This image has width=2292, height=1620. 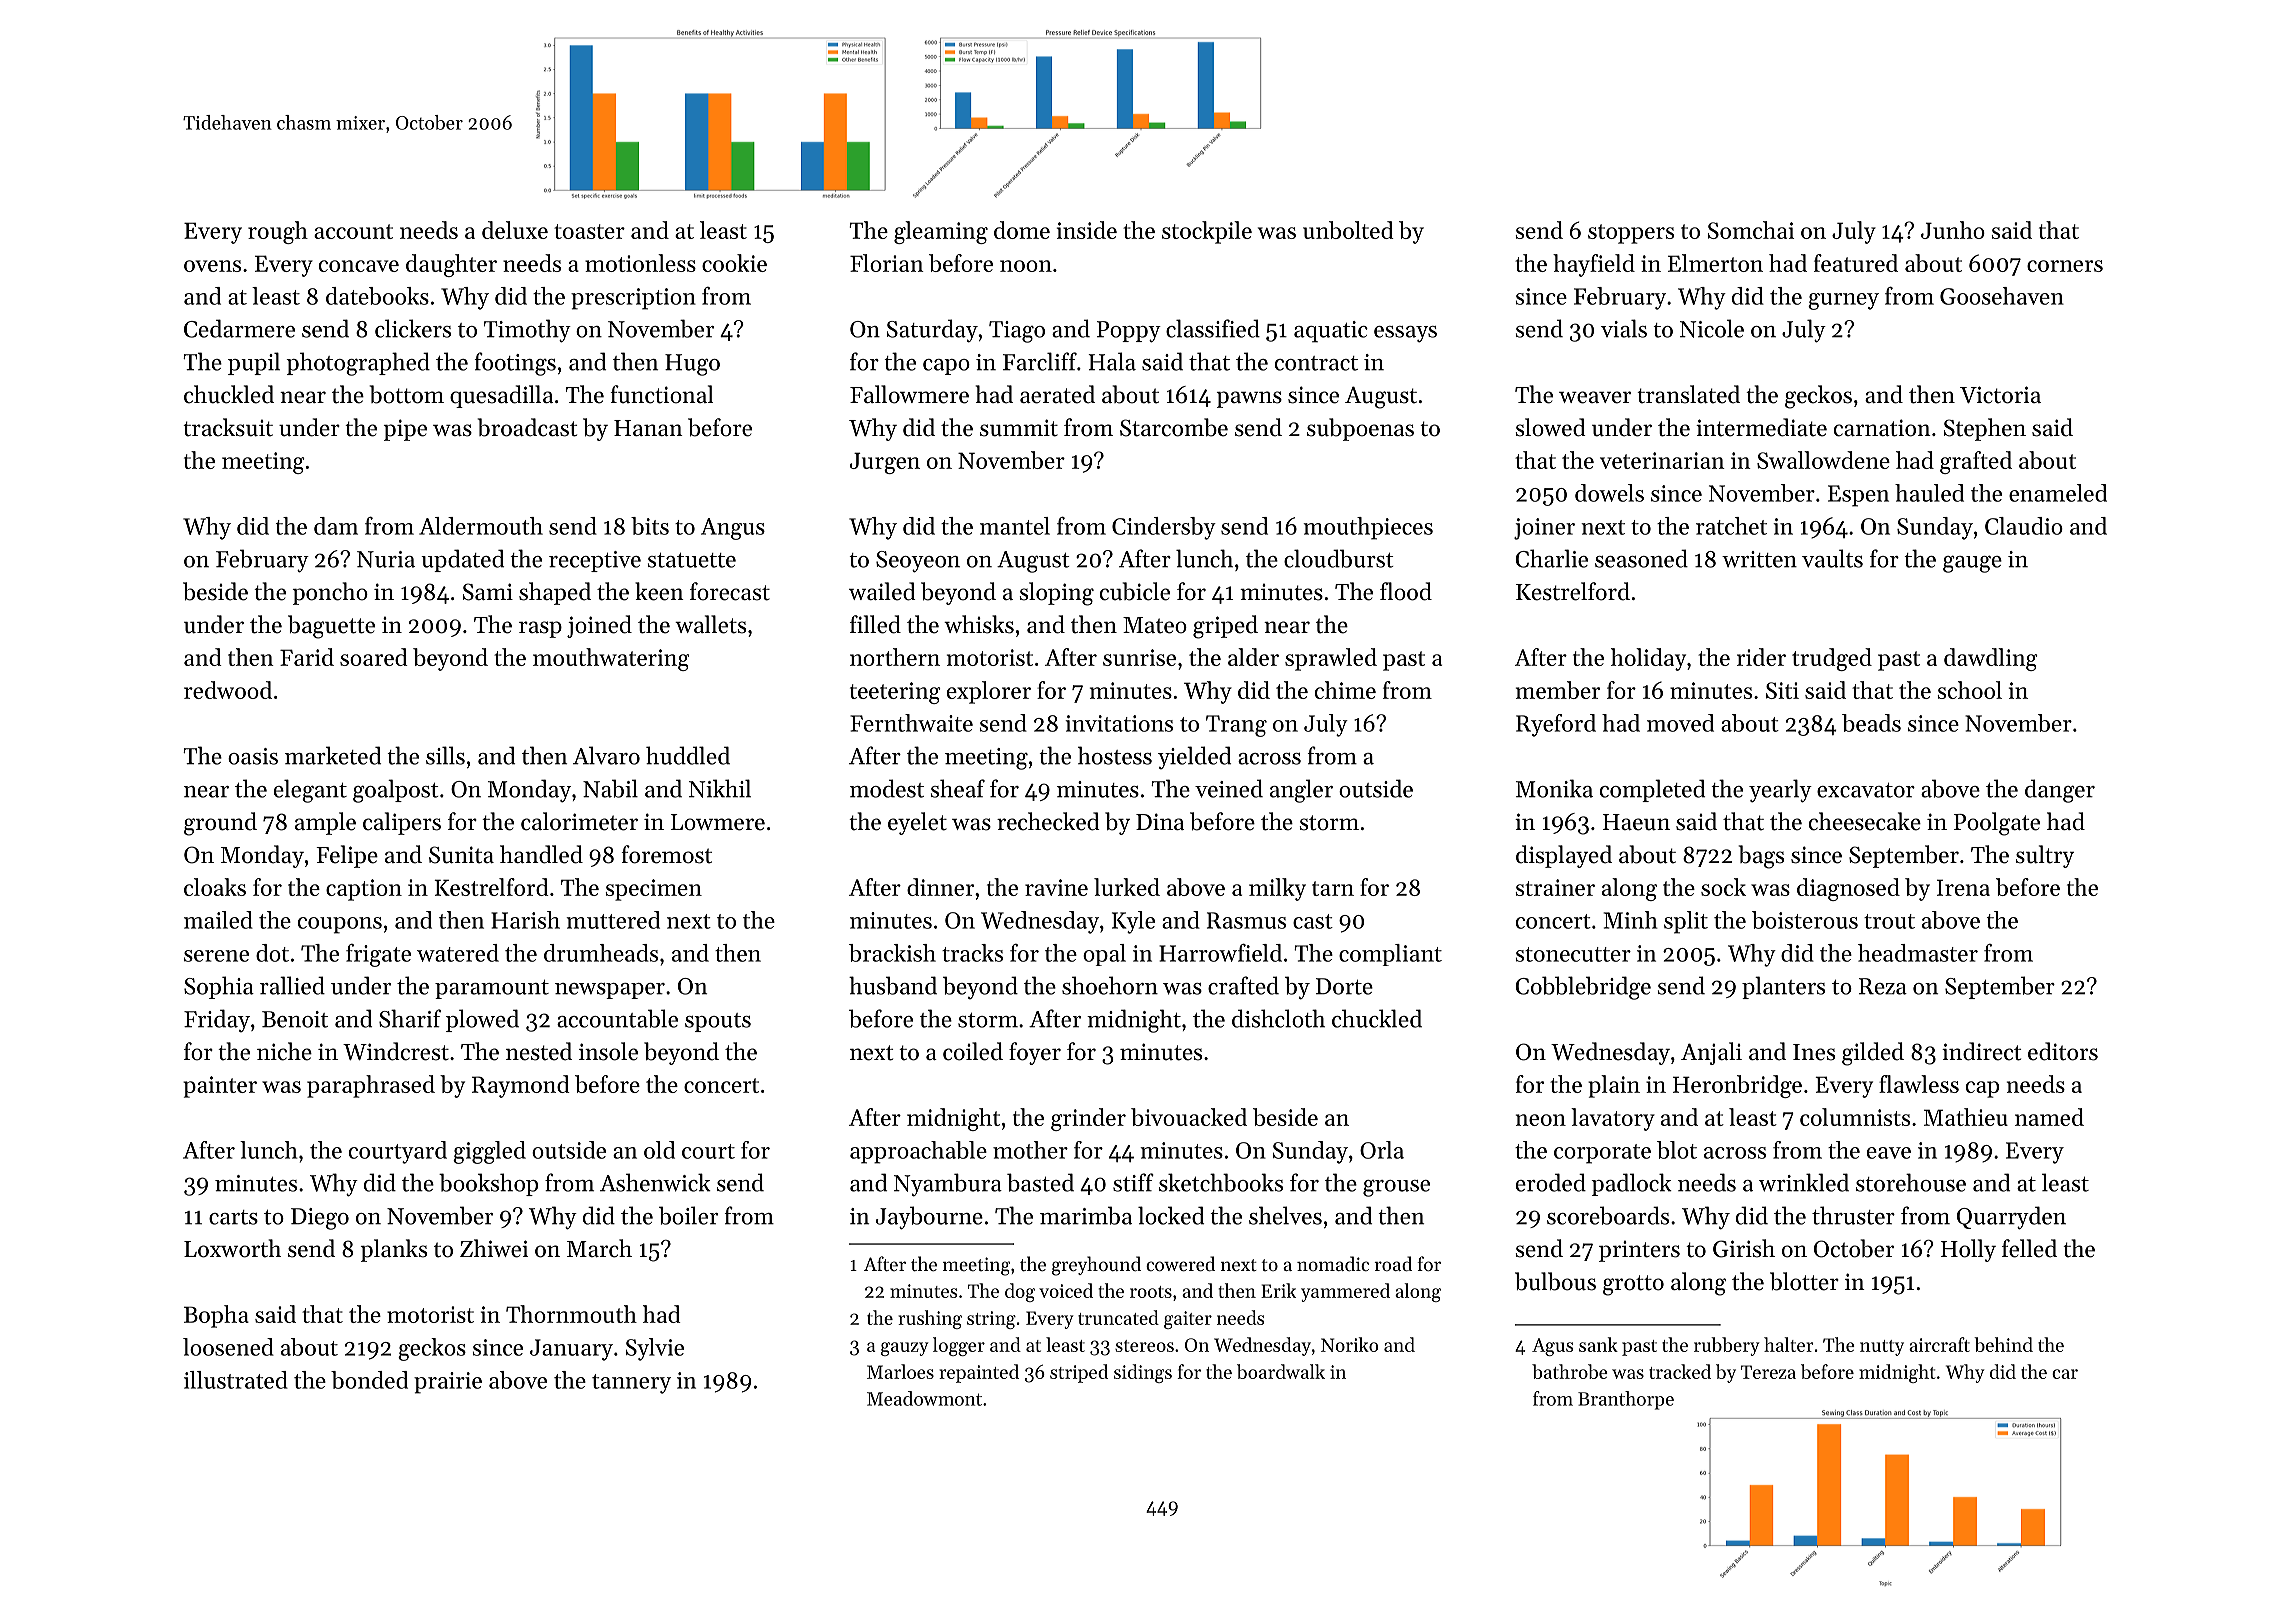 I want to click on Somchai, so click(x=1751, y=230).
